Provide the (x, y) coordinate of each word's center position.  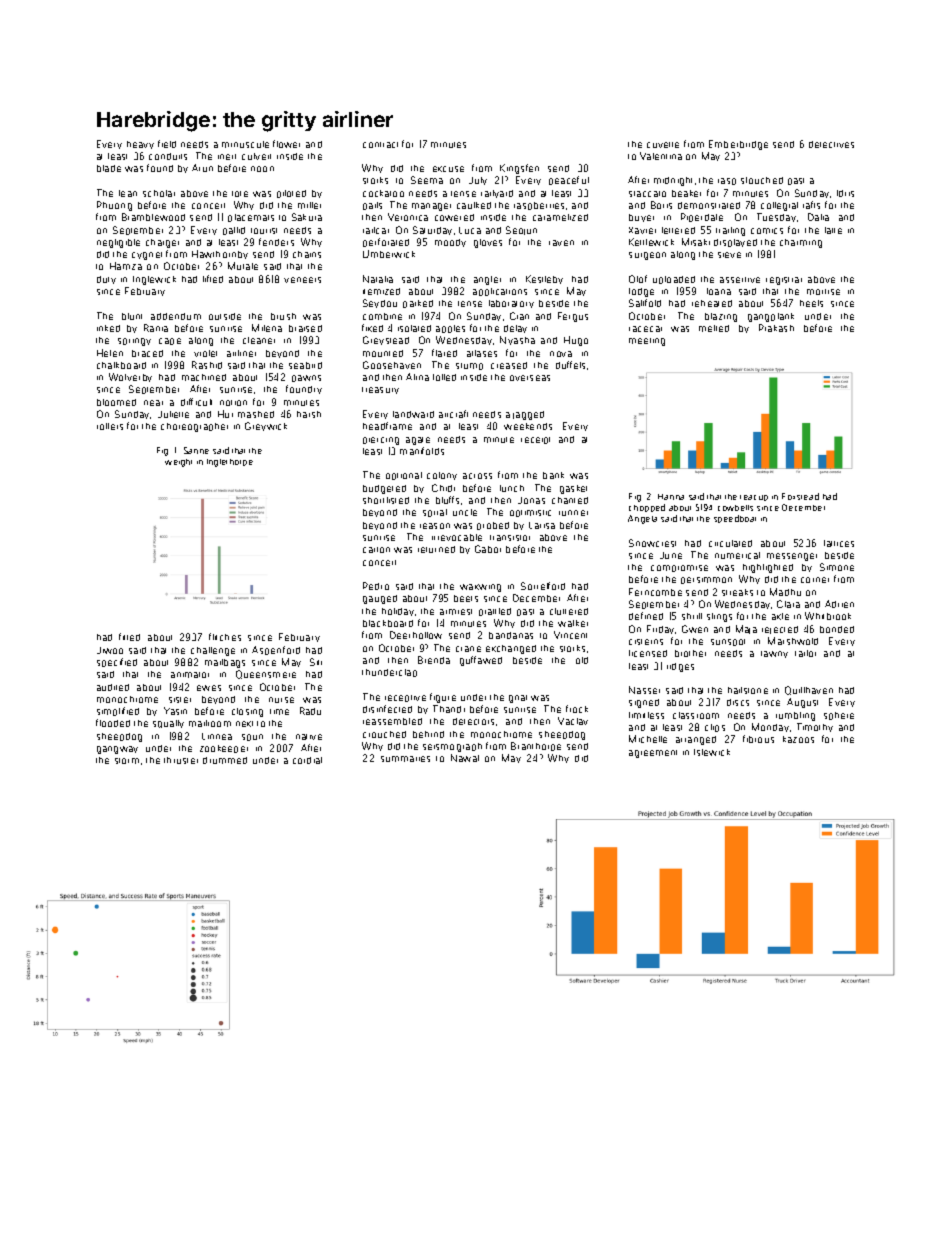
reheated (712, 303)
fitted (129, 637)
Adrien (839, 604)
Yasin (175, 711)
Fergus (573, 317)
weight (178, 463)
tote (240, 194)
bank (553, 475)
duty (106, 280)
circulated (730, 543)
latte (833, 230)
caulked (474, 205)
